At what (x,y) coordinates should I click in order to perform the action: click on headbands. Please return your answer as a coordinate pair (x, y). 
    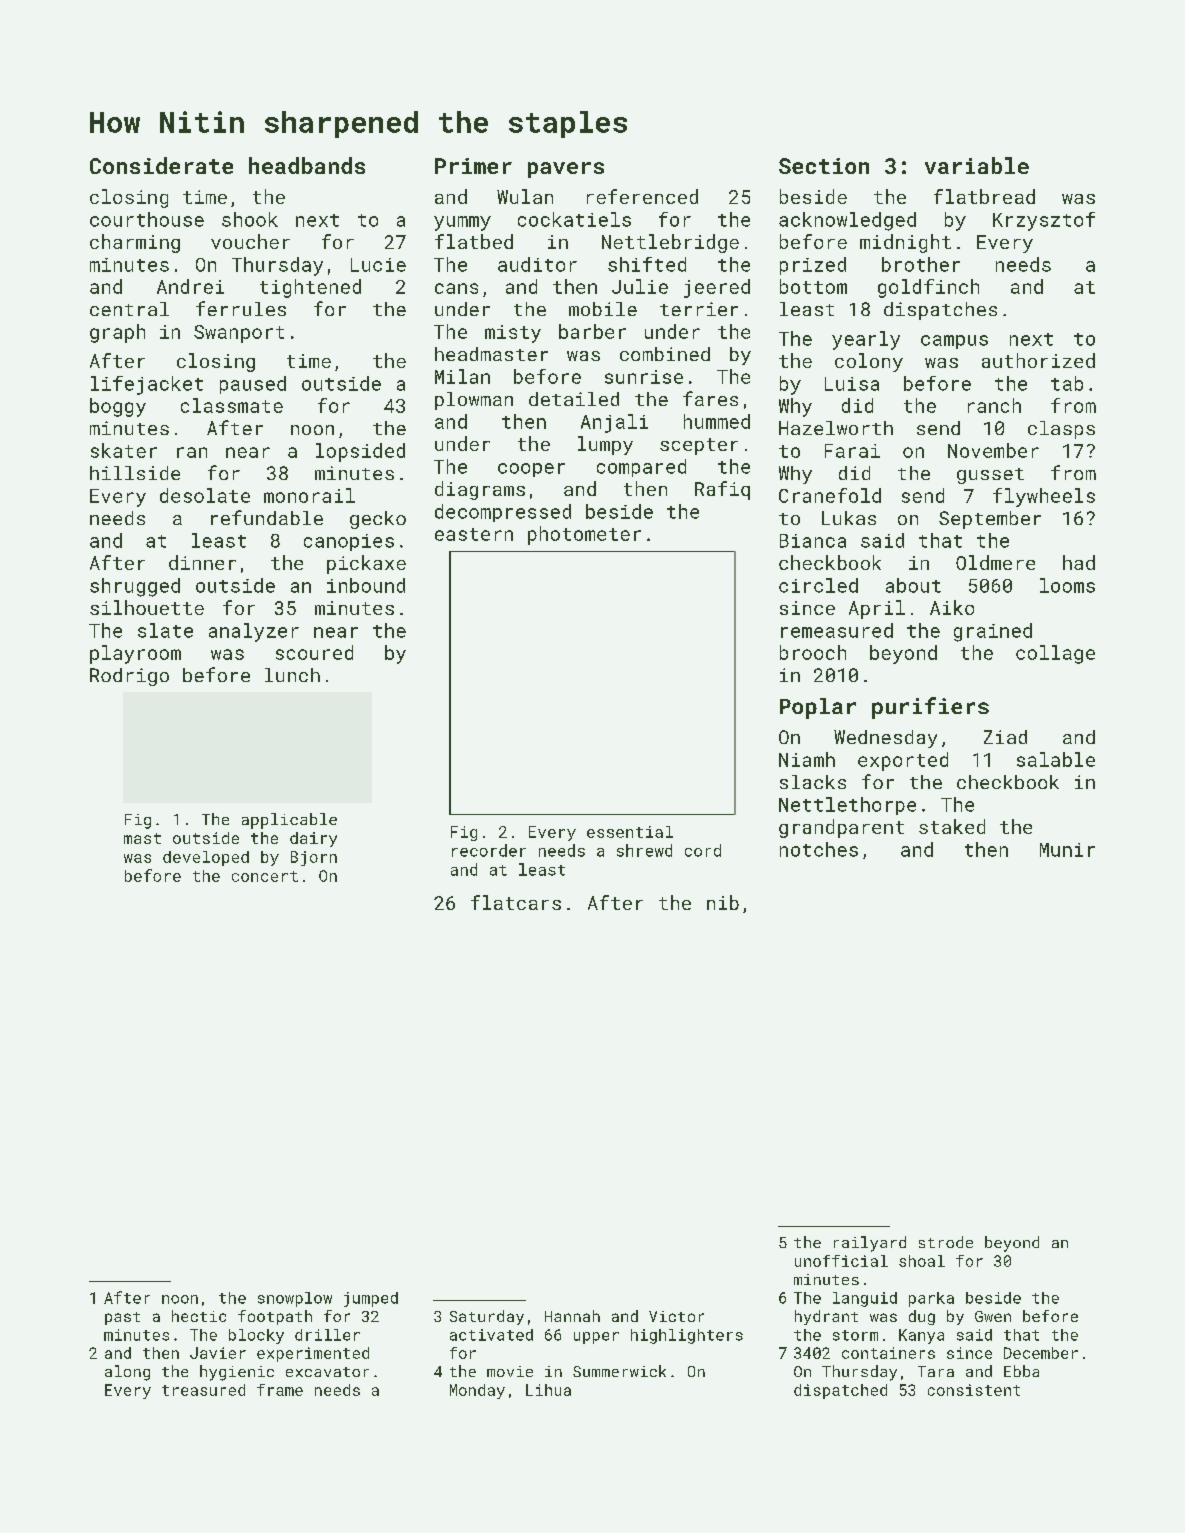
    Looking at the image, I should click on (307, 165).
